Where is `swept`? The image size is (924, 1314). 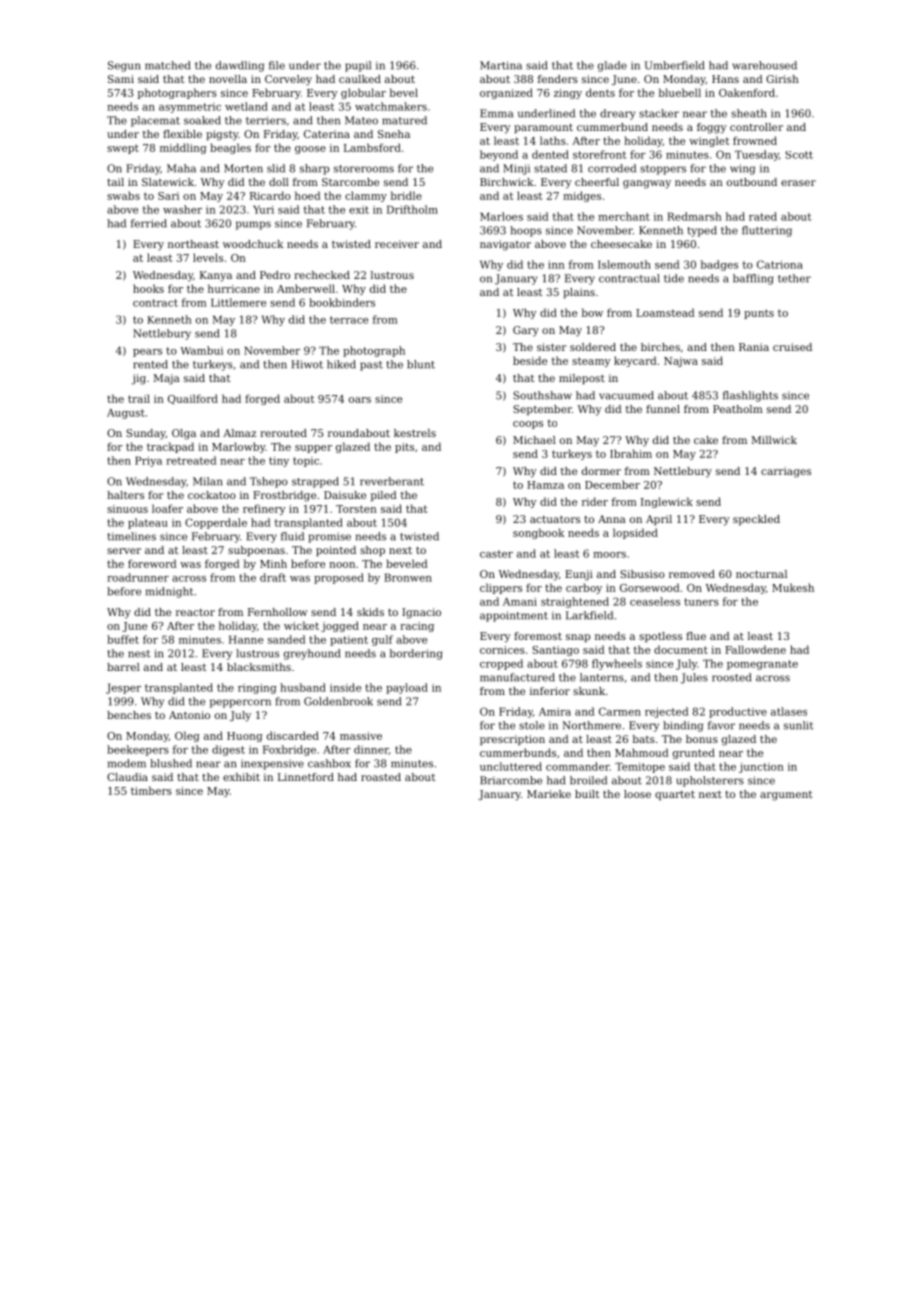
swept is located at coordinates (123, 149).
